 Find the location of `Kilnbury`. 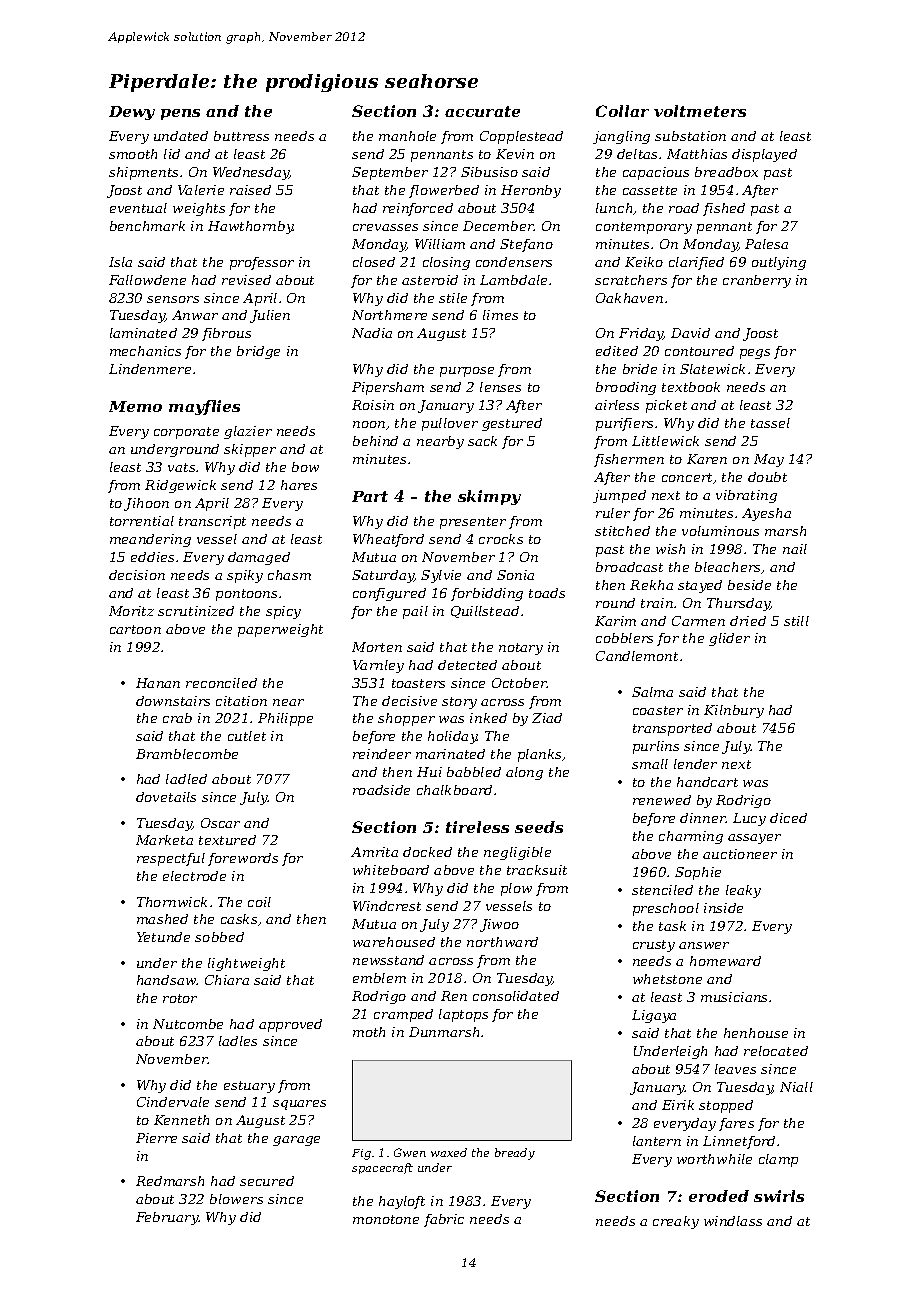

Kilnbury is located at coordinates (734, 711).
